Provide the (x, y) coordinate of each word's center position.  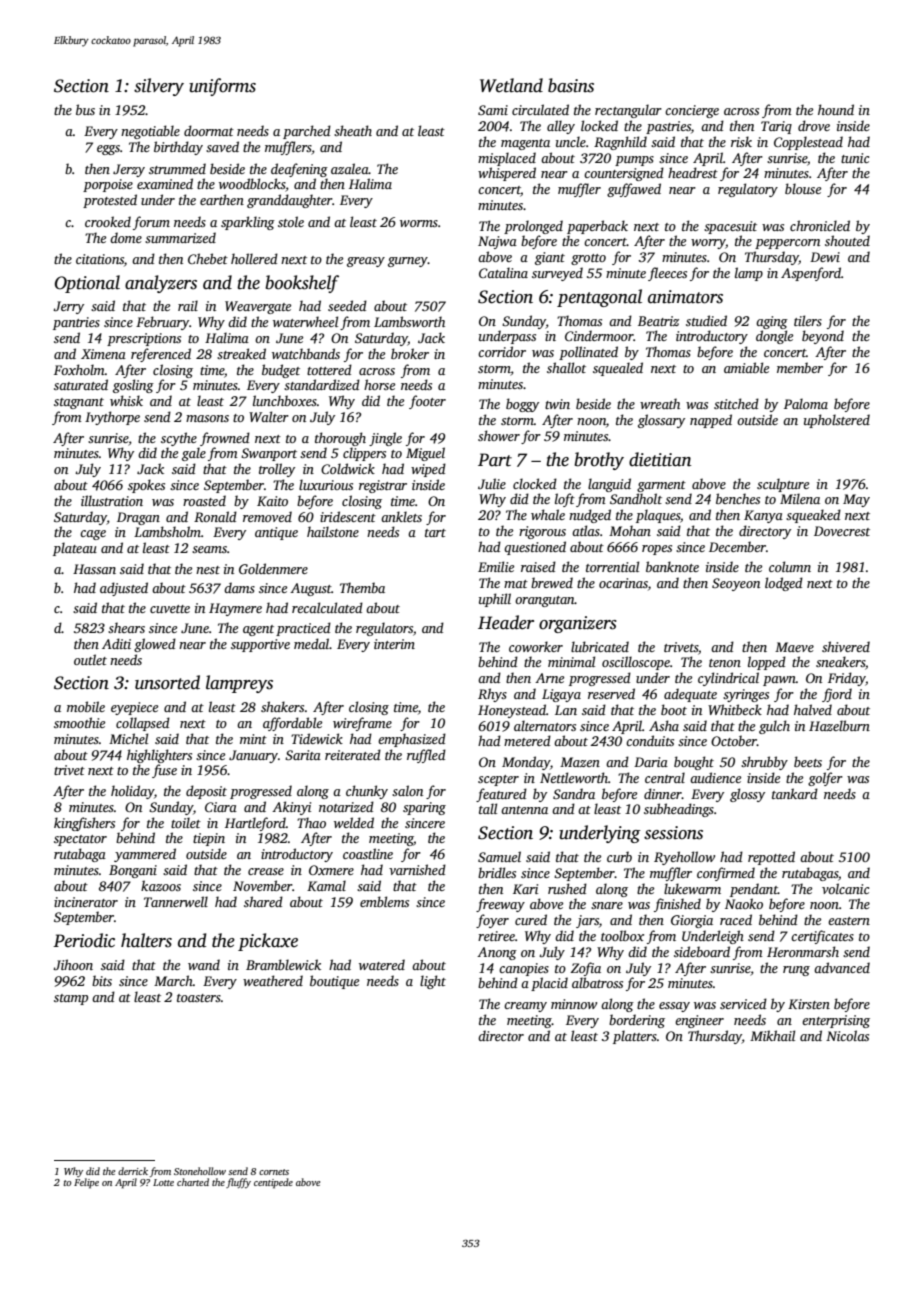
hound (836, 109)
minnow (574, 1004)
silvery (159, 87)
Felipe (86, 1183)
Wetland (511, 85)
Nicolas (847, 1035)
